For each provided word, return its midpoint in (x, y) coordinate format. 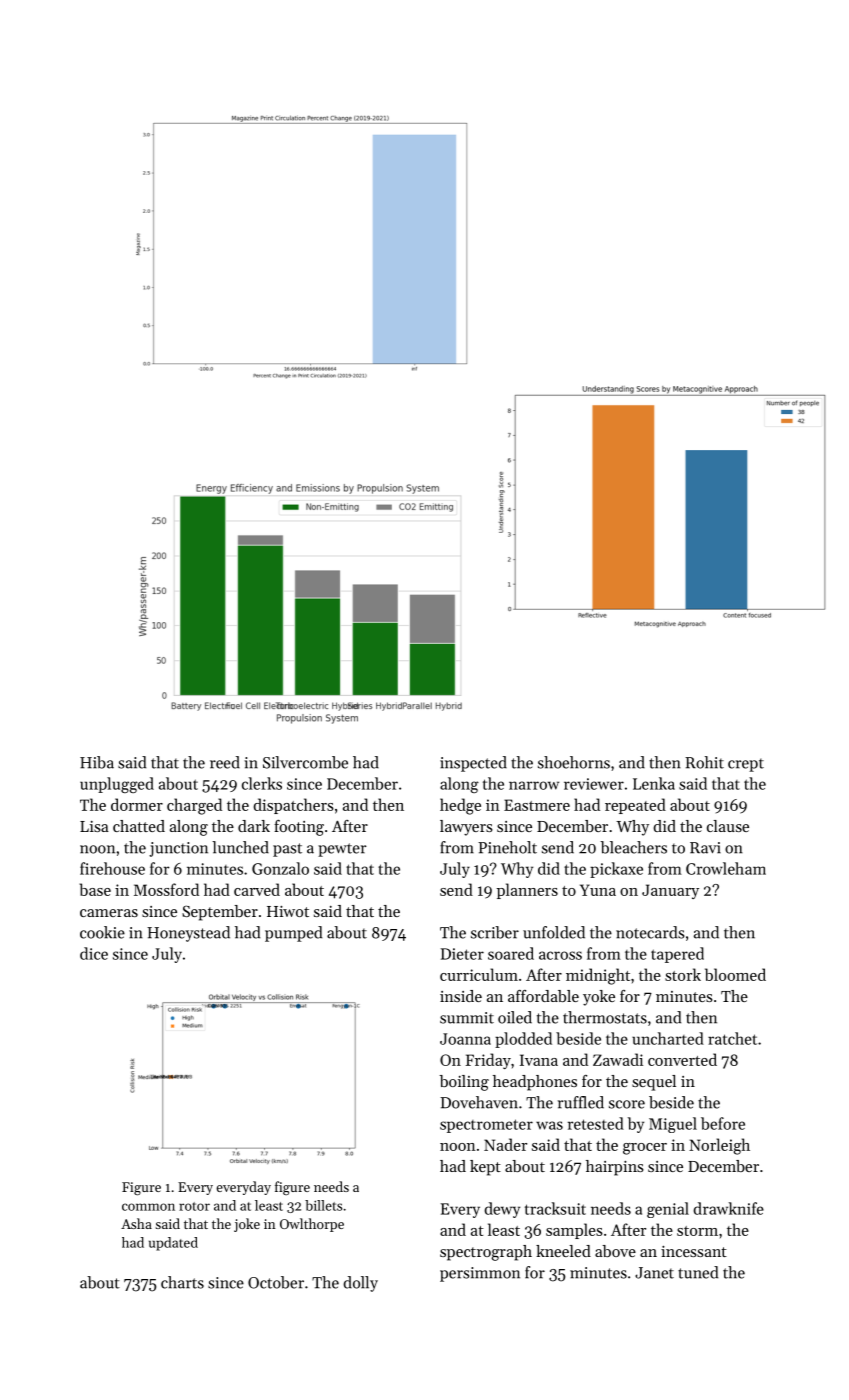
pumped (293, 934)
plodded (523, 1040)
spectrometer (486, 1126)
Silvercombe (305, 762)
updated (173, 1244)
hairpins (615, 1168)
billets (323, 1205)
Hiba (97, 762)
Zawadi (618, 1059)
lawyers (466, 828)
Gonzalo (280, 868)
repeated (635, 806)
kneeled (563, 1251)
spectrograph (486, 1253)
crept (746, 765)
